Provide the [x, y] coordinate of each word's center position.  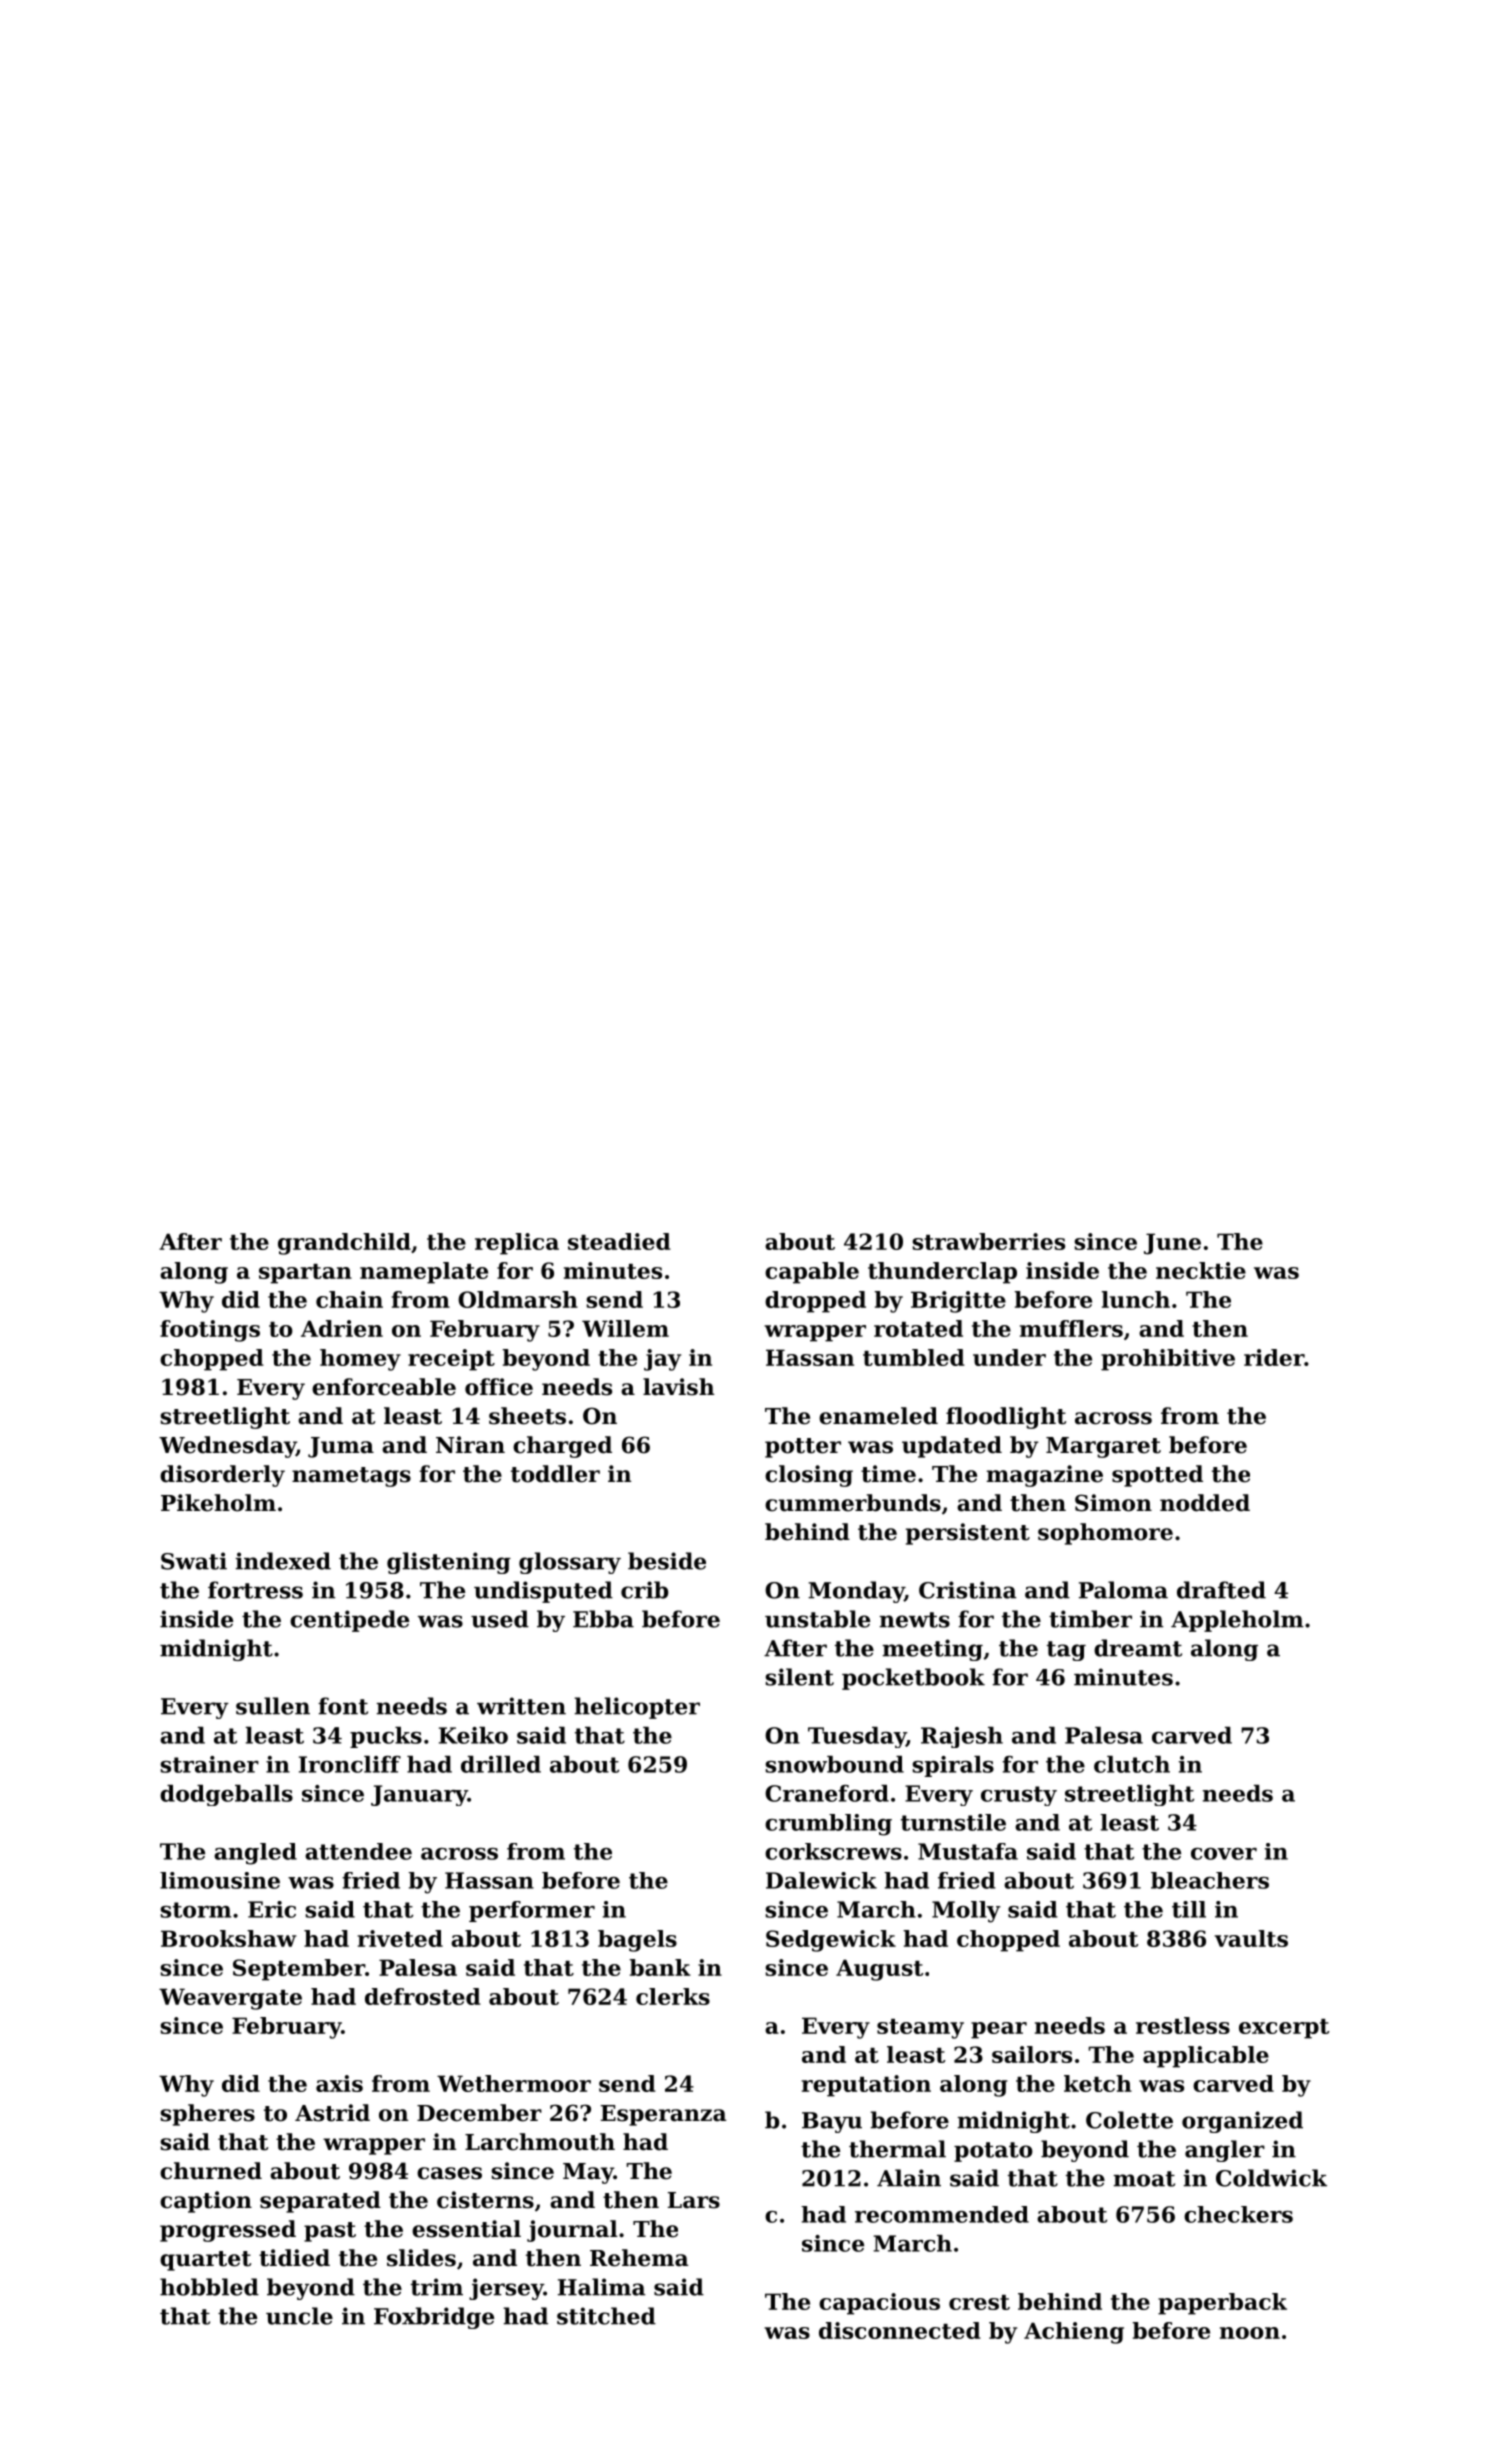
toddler [555, 1474]
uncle [299, 2316]
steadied [619, 1241]
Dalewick [821, 1880]
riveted [400, 1938]
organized [1242, 2122]
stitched [606, 2316]
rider [1274, 1357]
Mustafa [968, 1851]
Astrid [332, 2113]
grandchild [344, 1244]
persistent [968, 1534]
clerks [673, 1996]
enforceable [384, 1387]
